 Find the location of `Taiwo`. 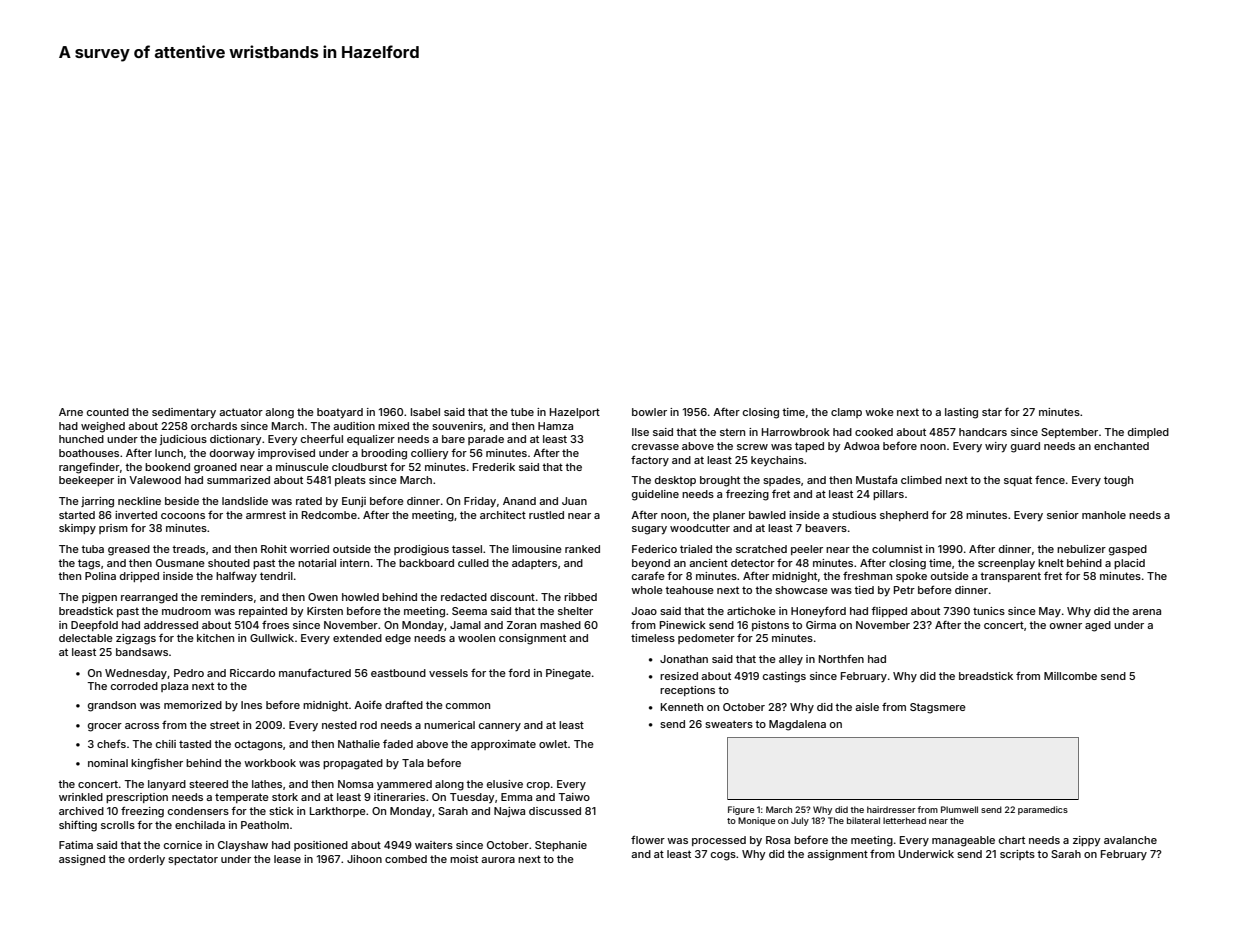

Taiwo is located at coordinates (574, 797).
